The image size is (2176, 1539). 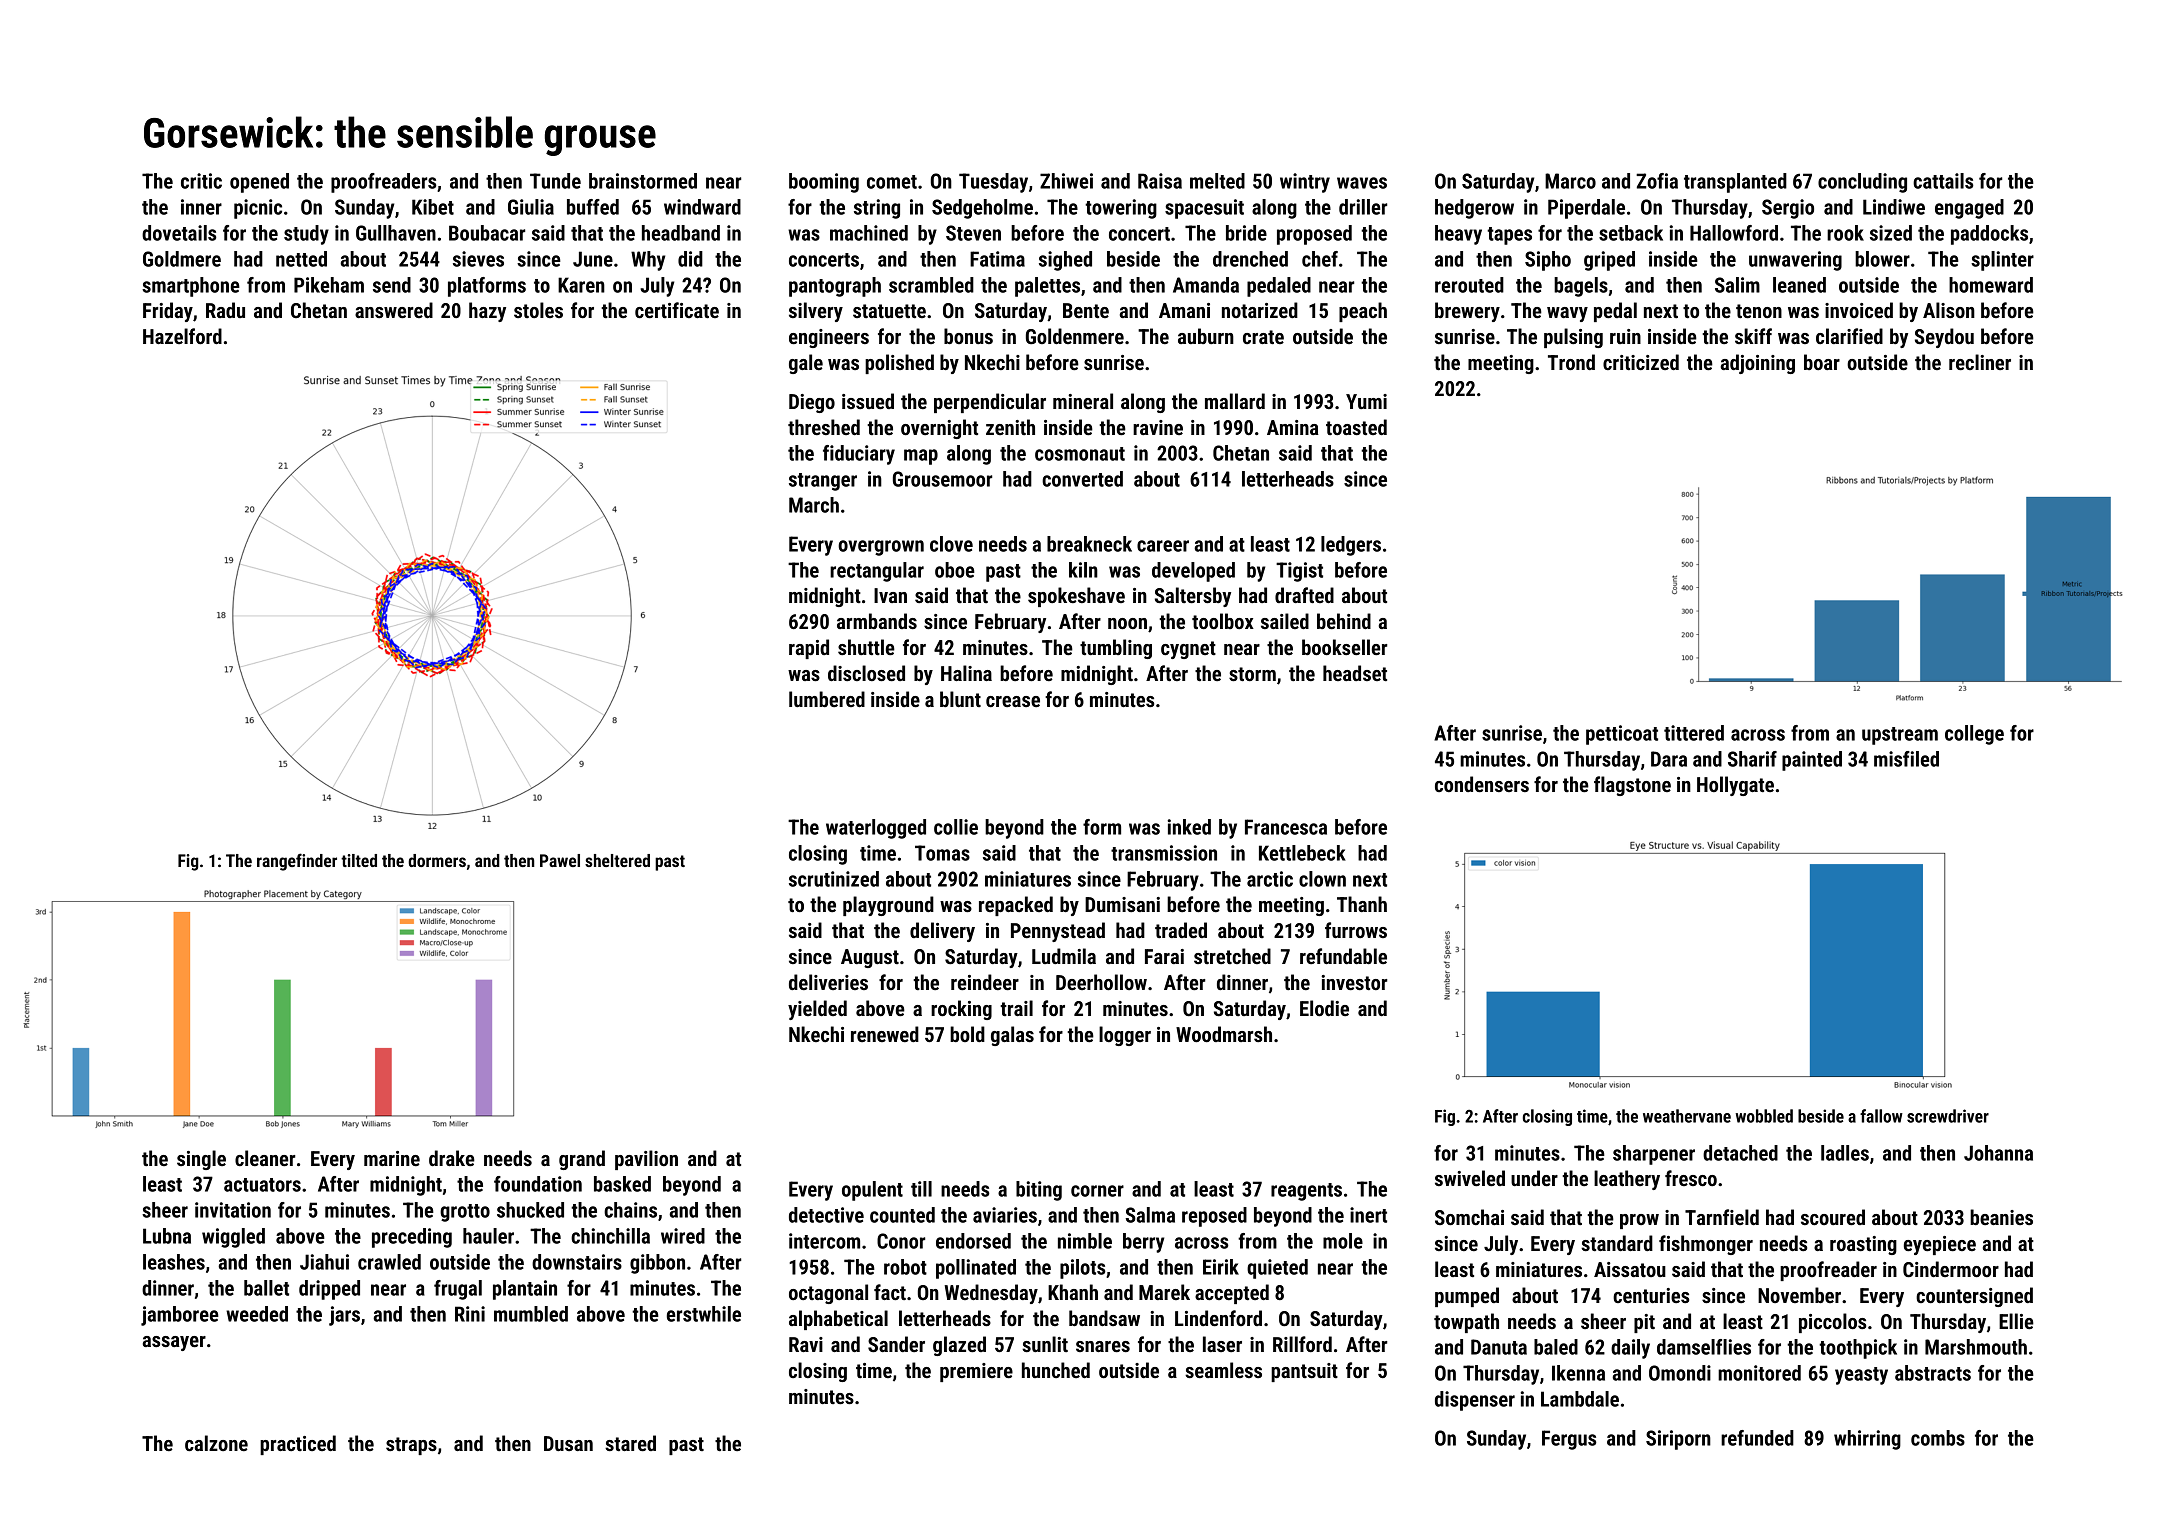 What do you see at coordinates (1344, 621) in the screenshot?
I see `behind` at bounding box center [1344, 621].
